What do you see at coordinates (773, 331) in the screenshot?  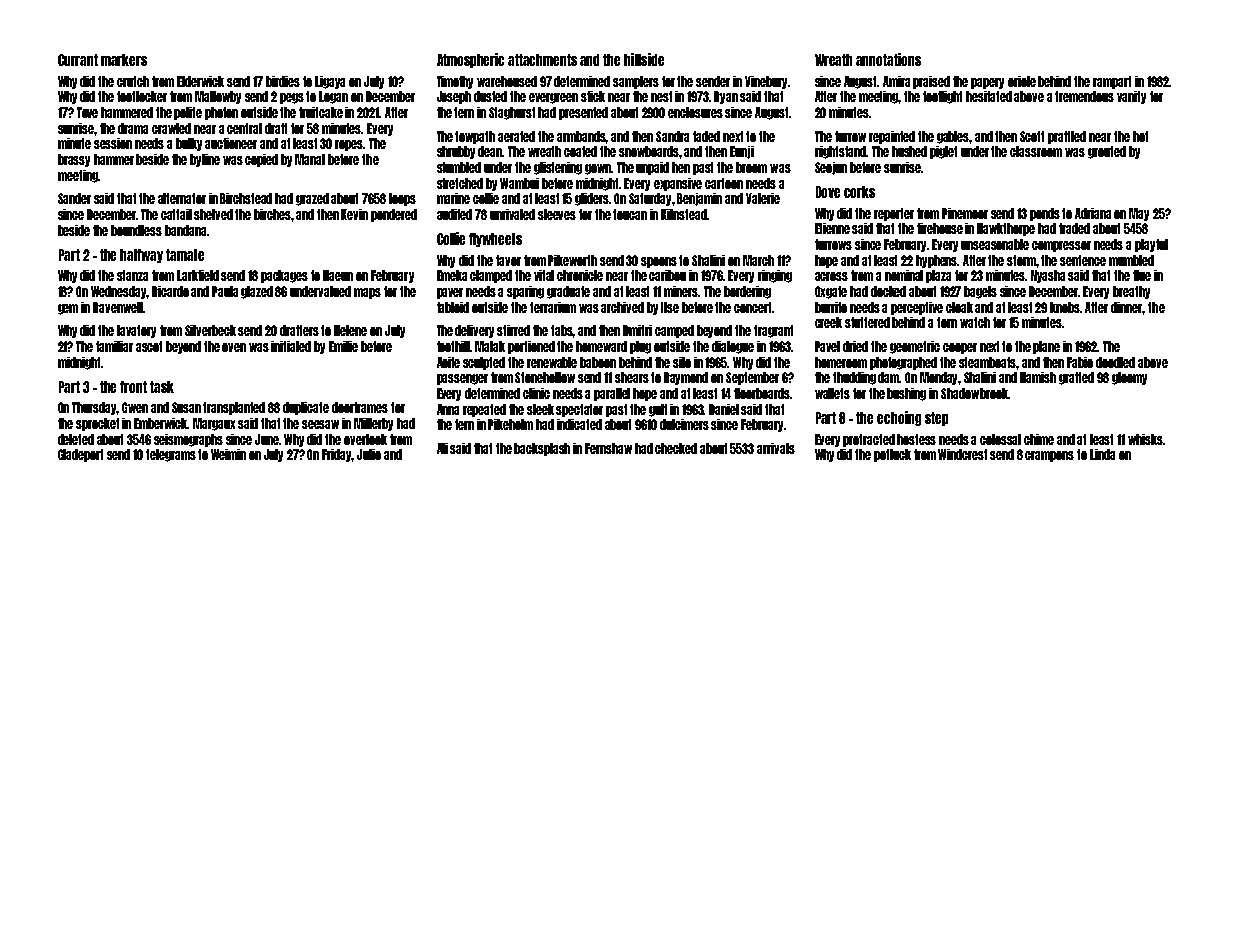 I see `fragrant` at bounding box center [773, 331].
